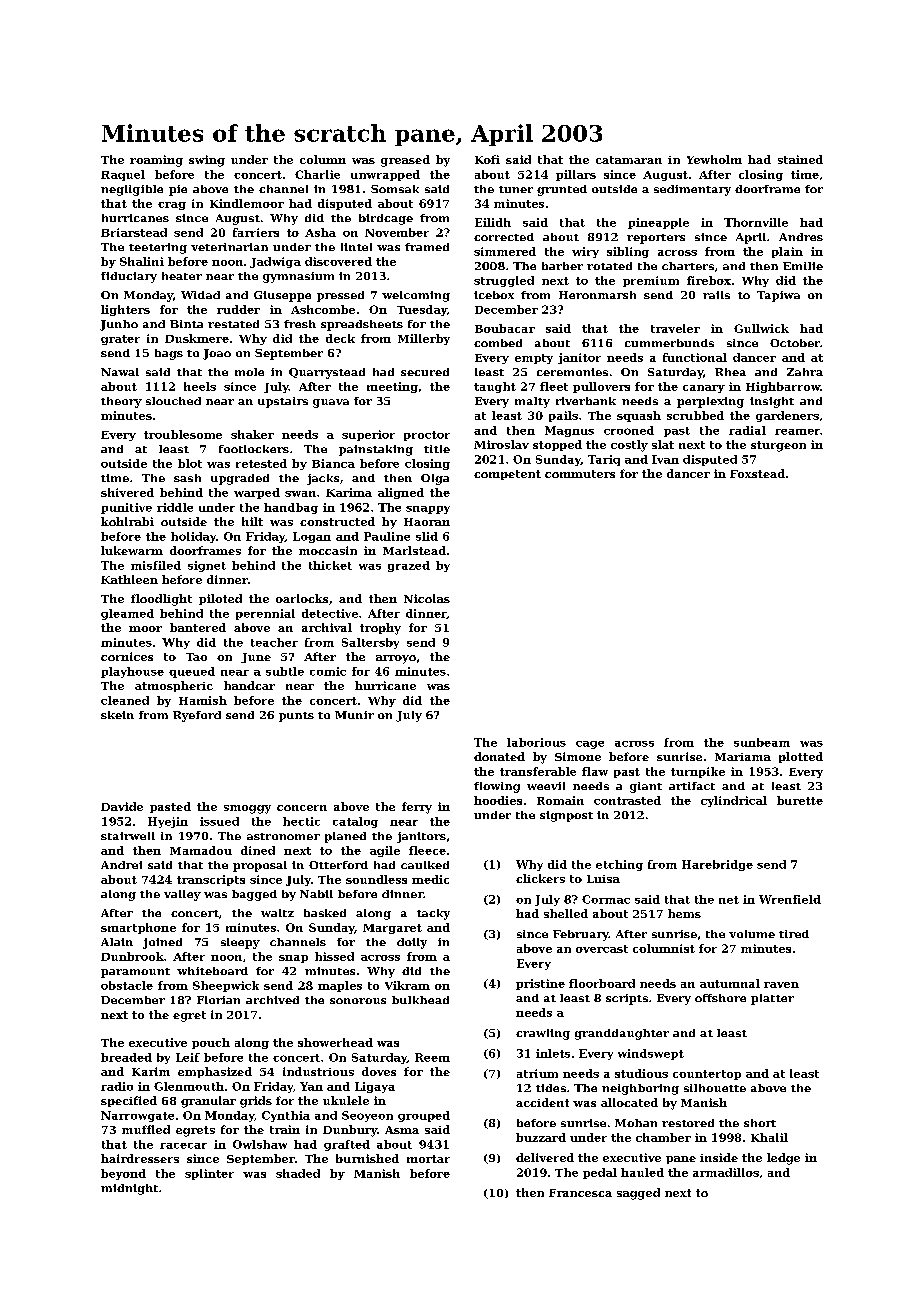  Describe the element at coordinates (125, 310) in the screenshot. I see `lighters` at that location.
